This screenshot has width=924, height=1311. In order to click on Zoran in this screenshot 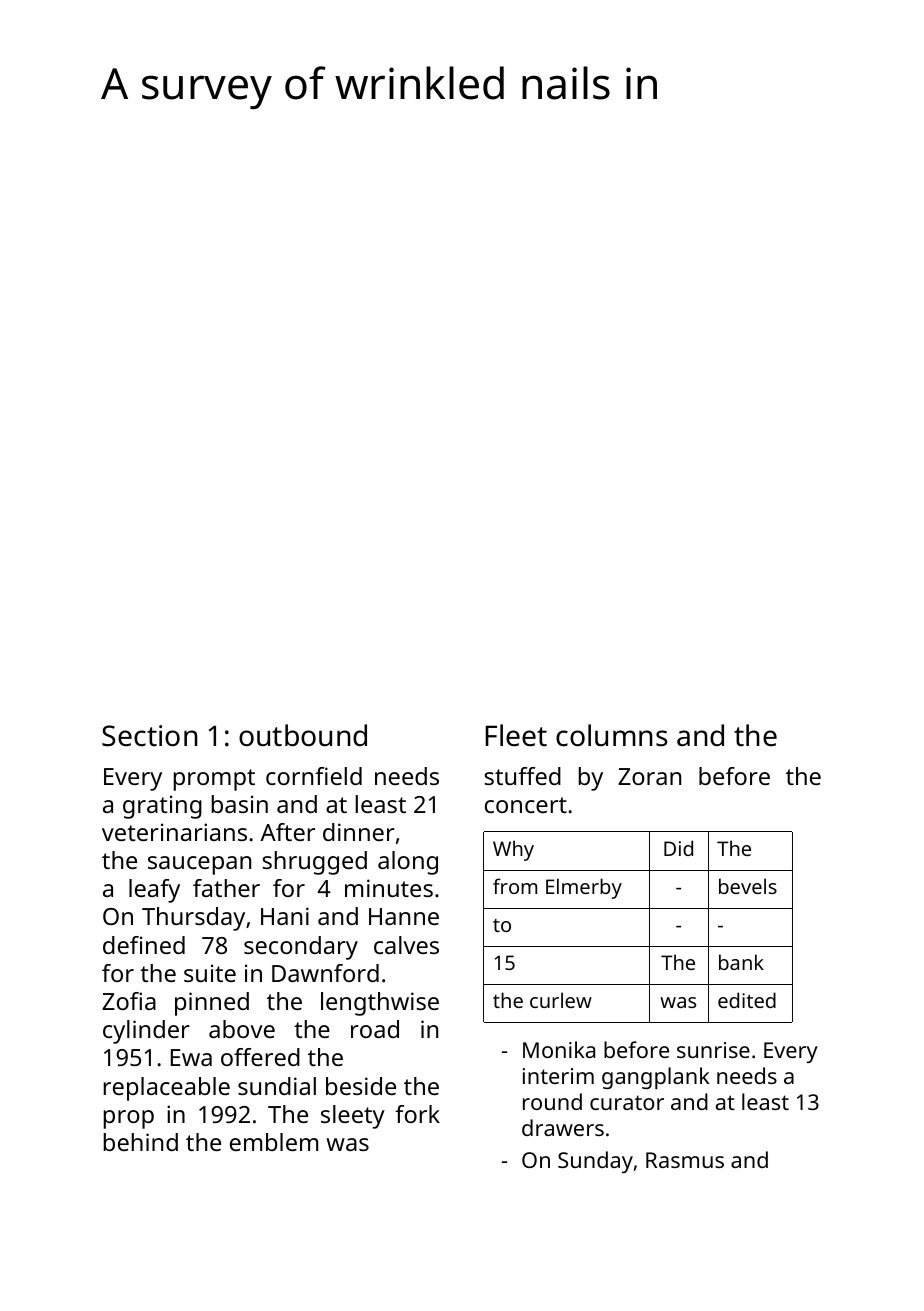, I will do `click(649, 776)`.
